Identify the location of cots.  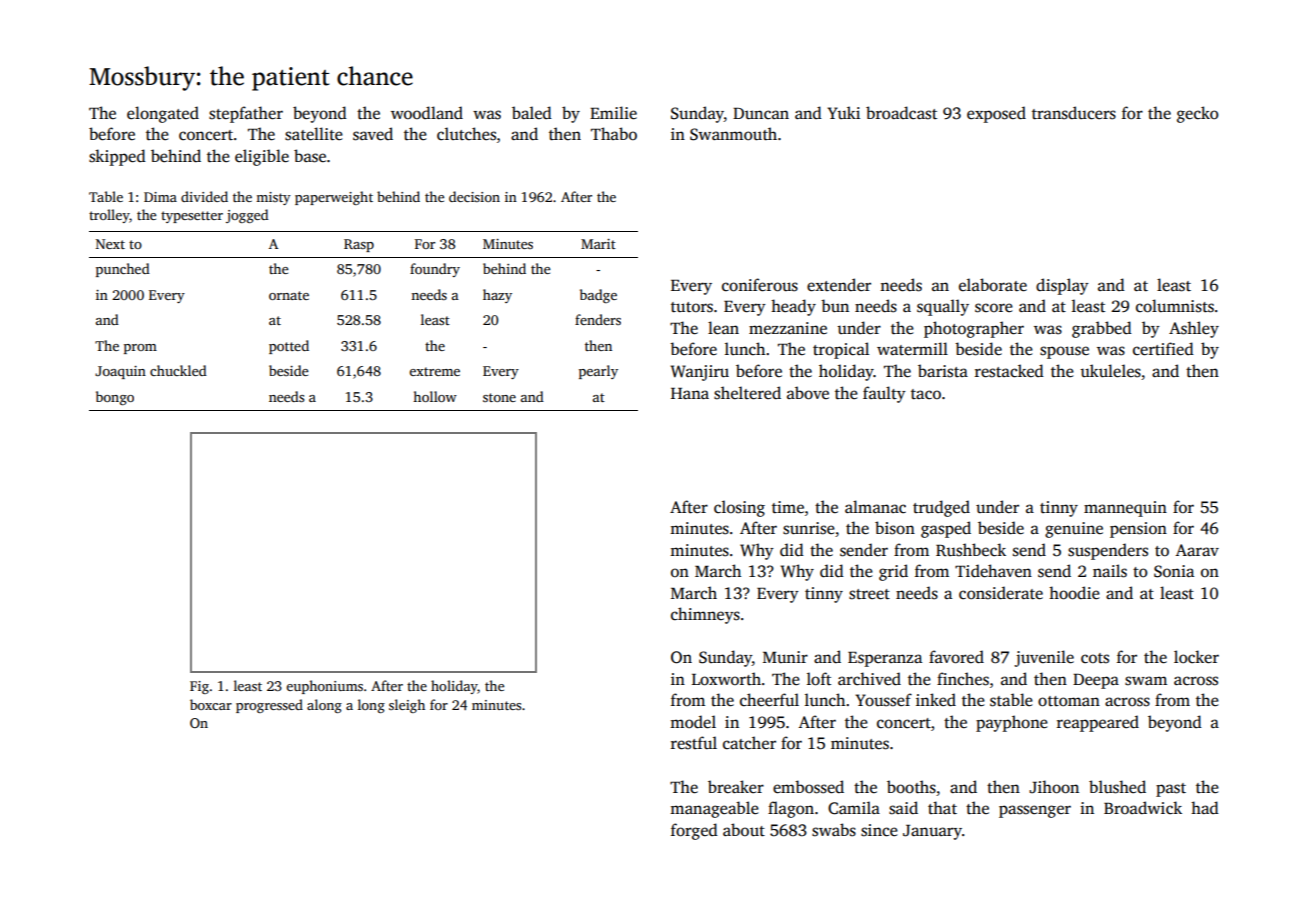
(1095, 658).
